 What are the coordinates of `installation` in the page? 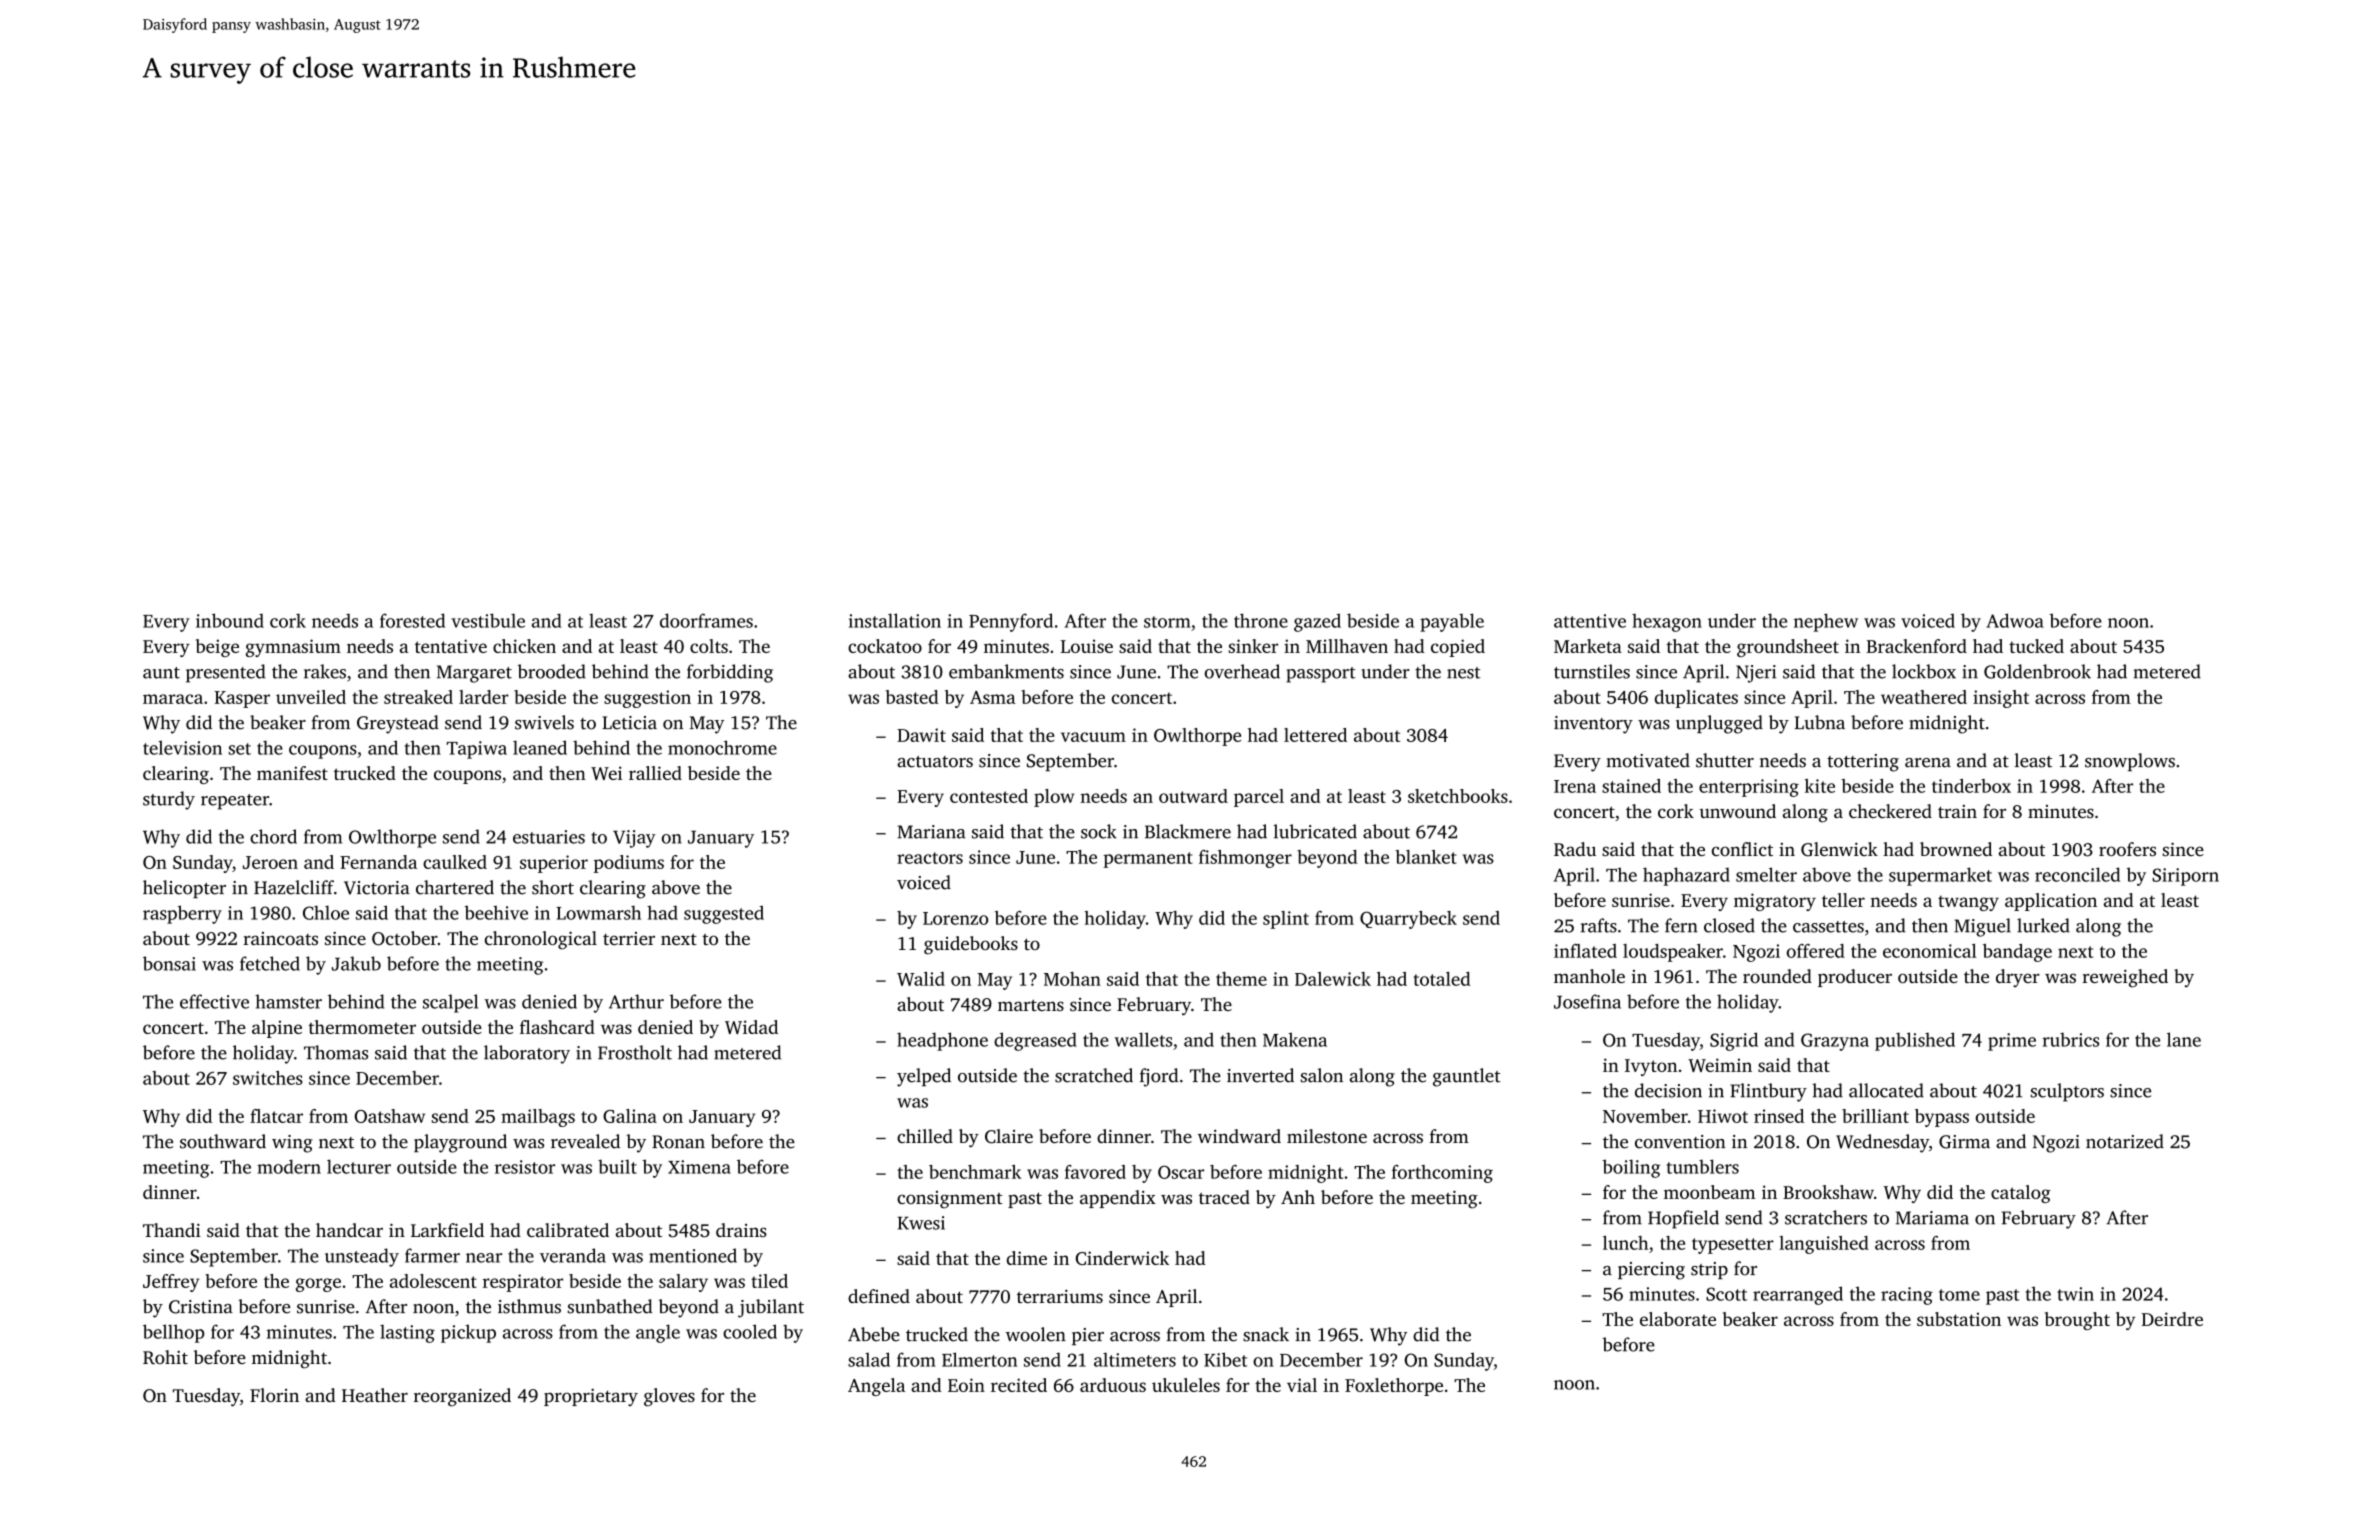 It's located at (895, 620).
